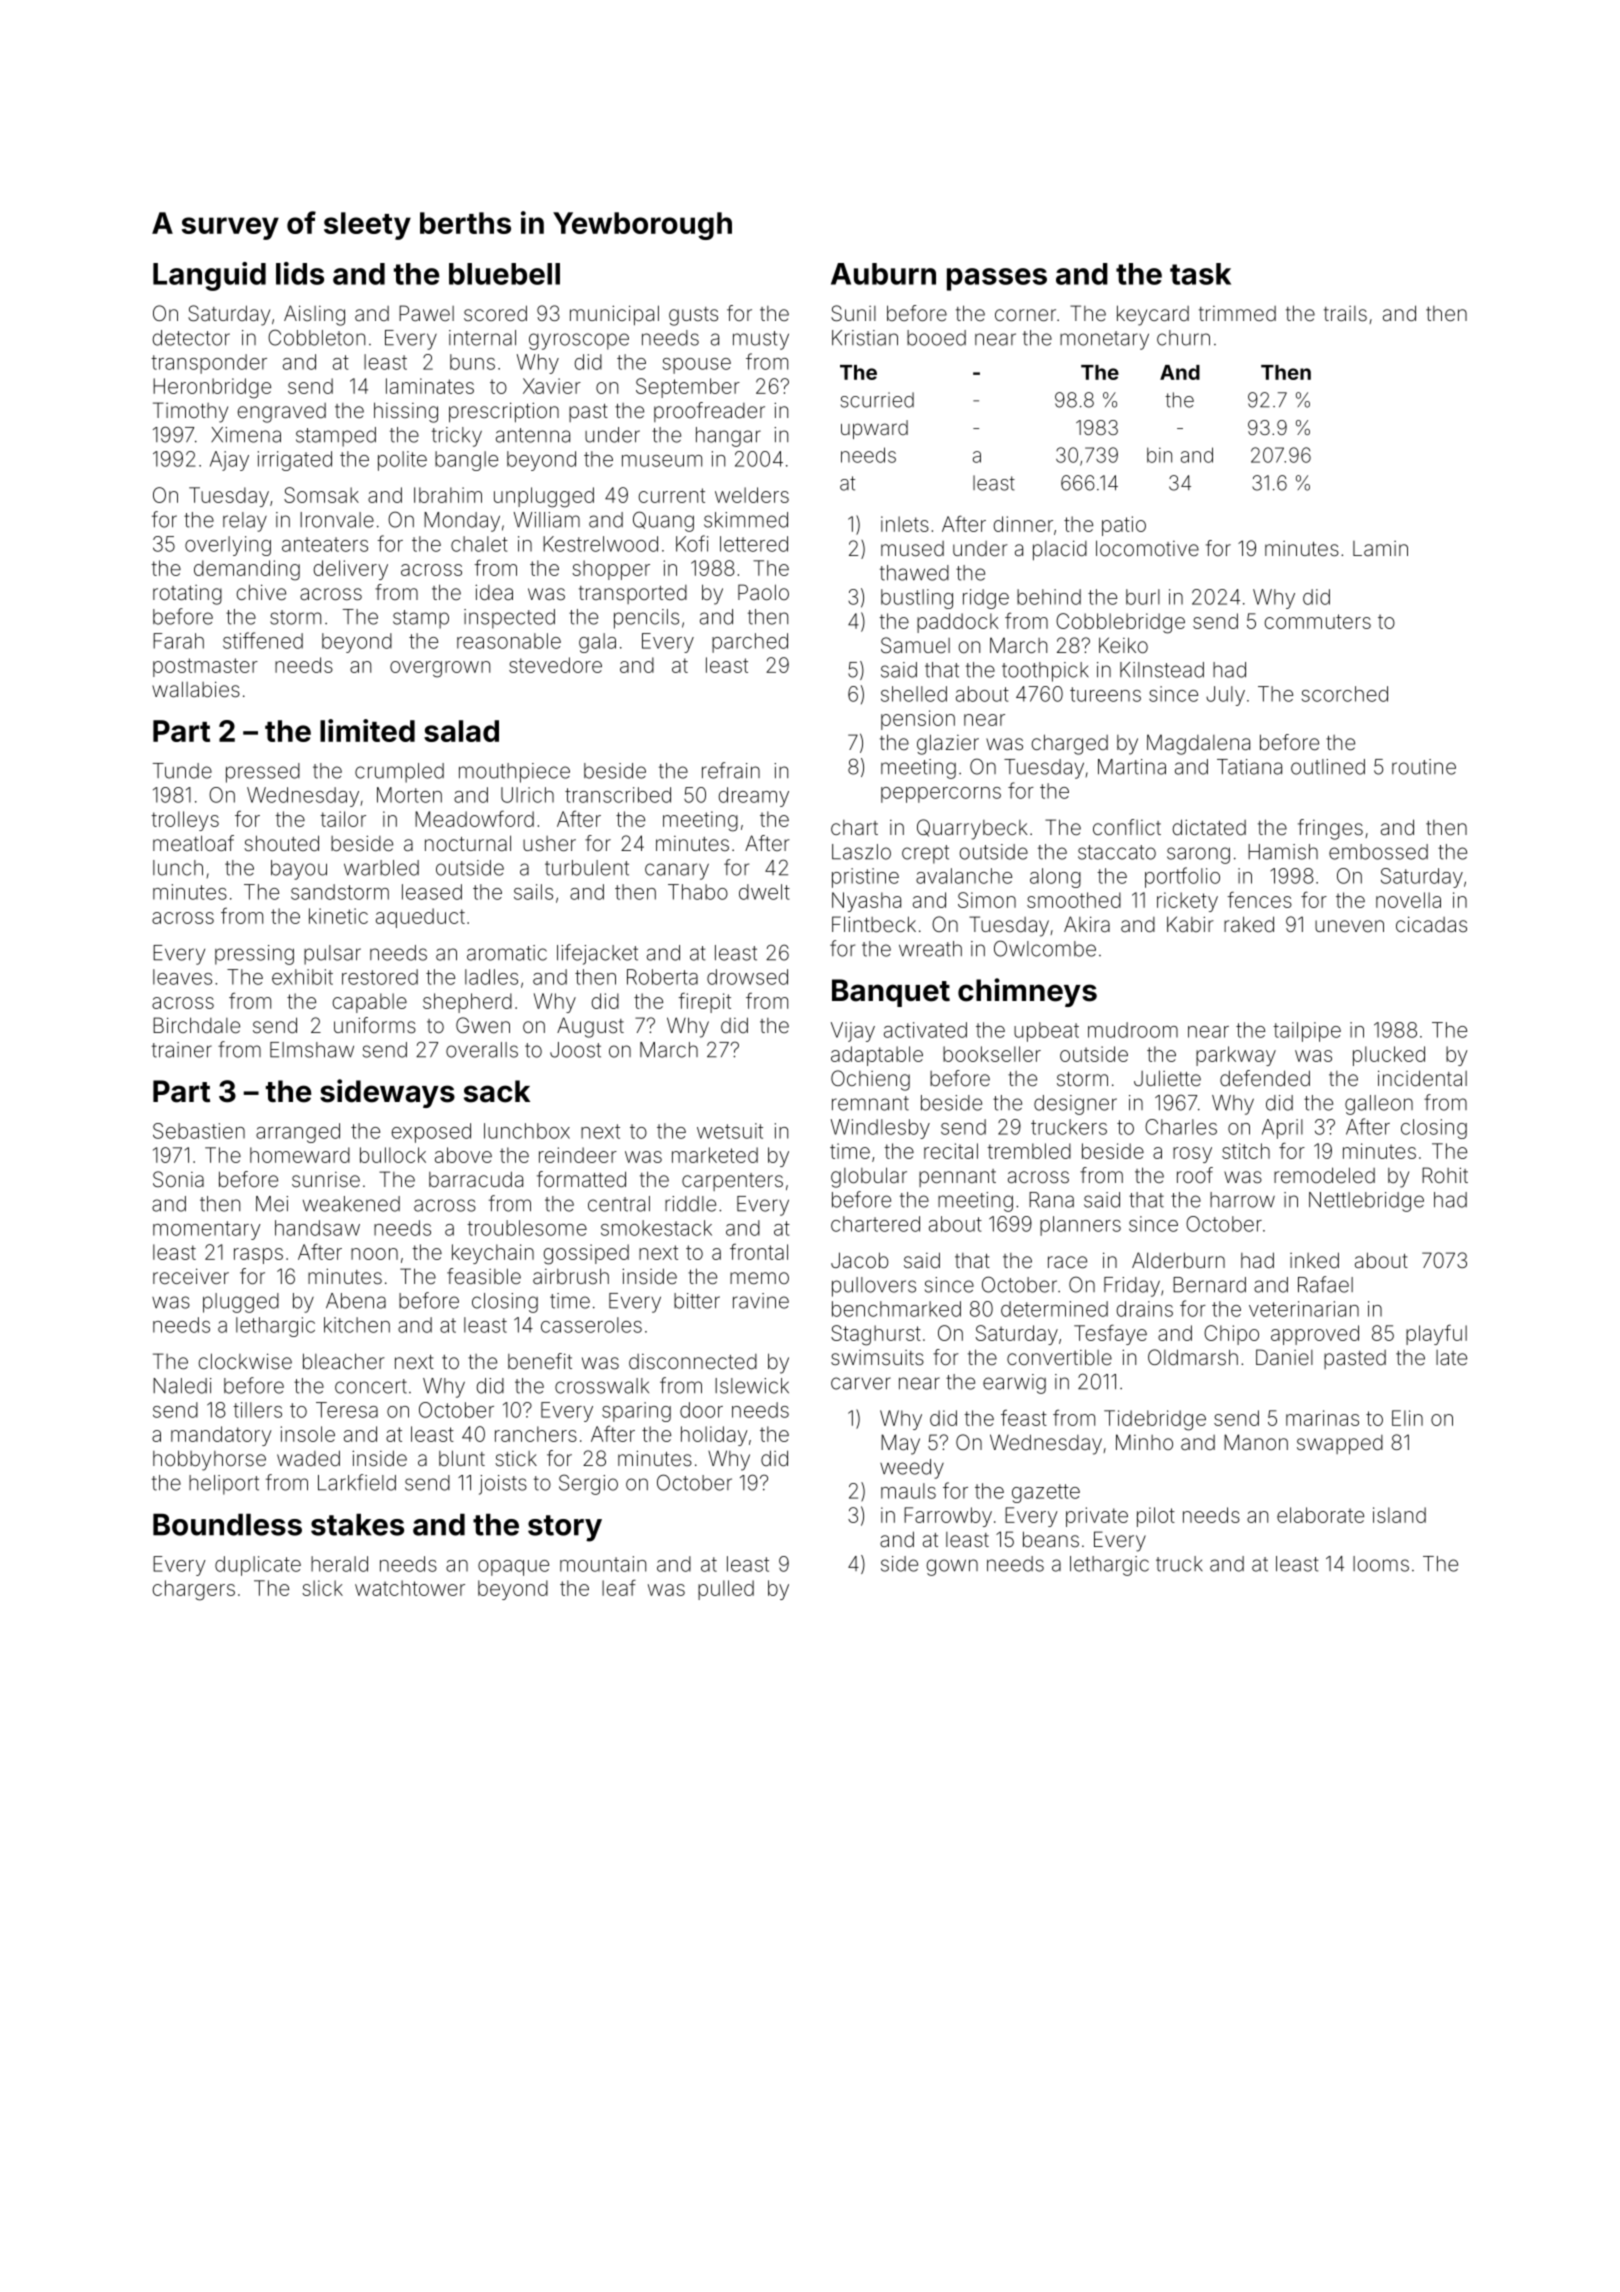 This document has height=2292, width=1620. What do you see at coordinates (1183, 338) in the document?
I see `churn` at bounding box center [1183, 338].
